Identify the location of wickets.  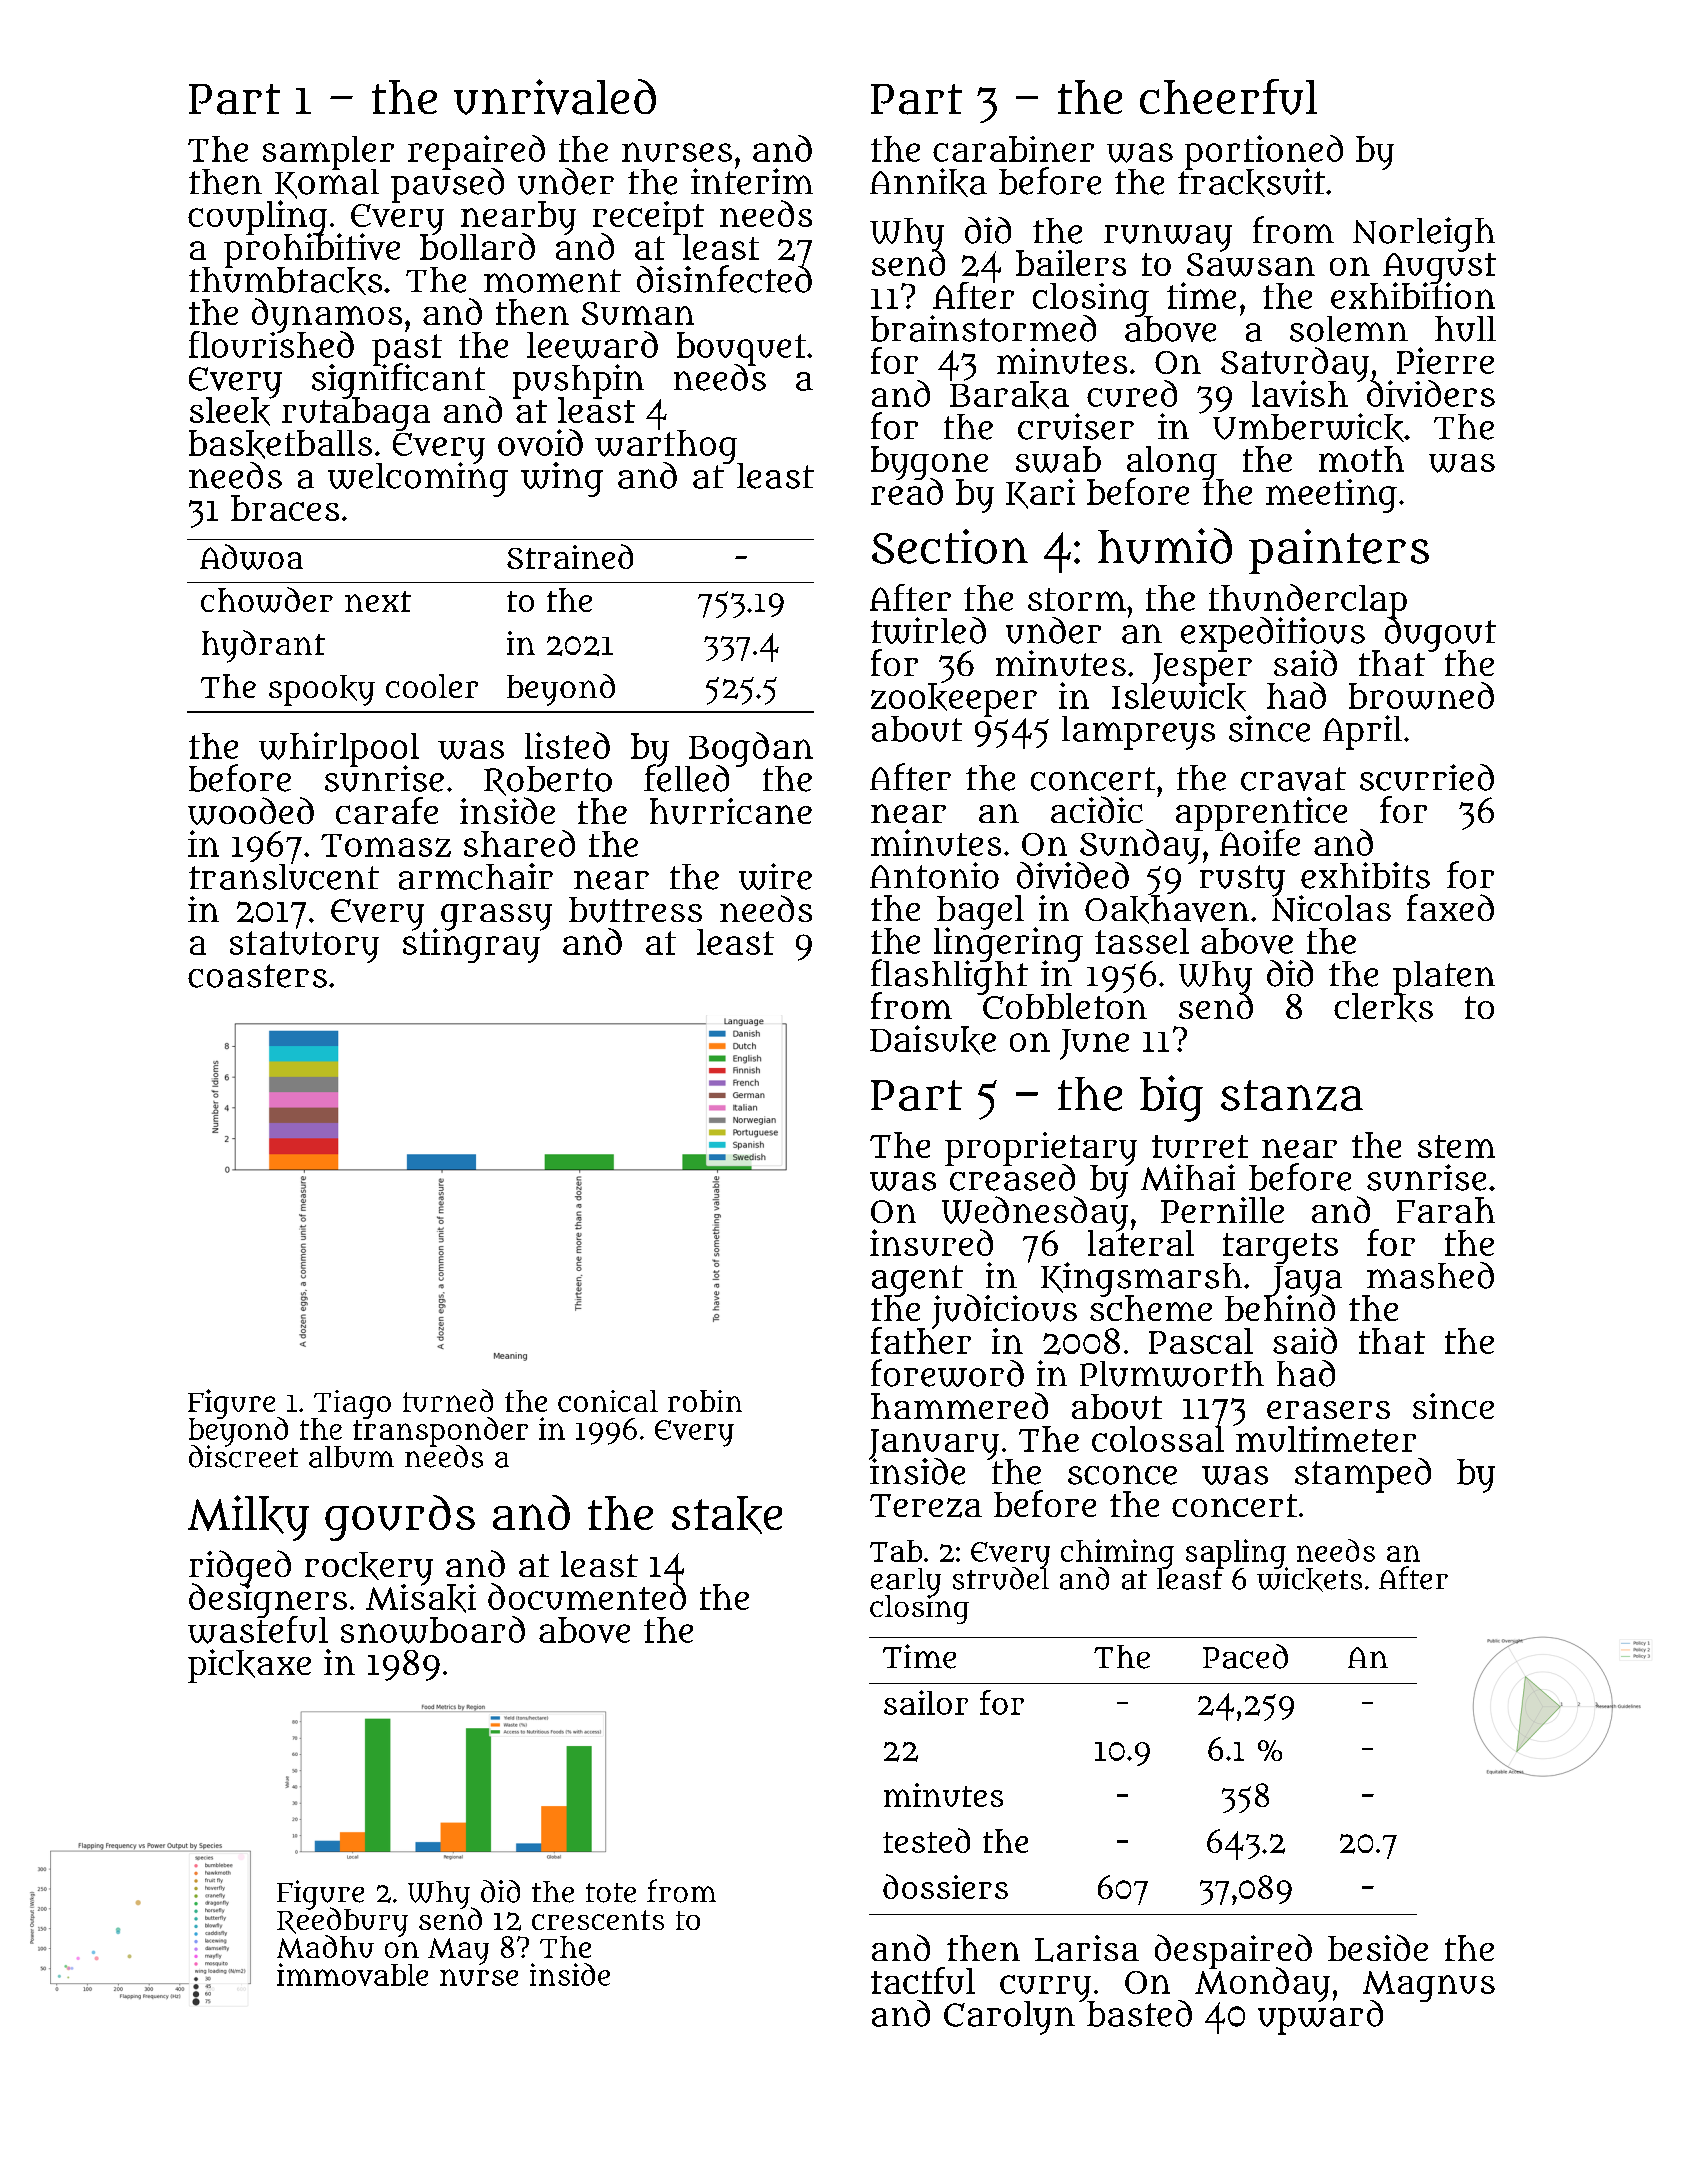
(1309, 1580).
